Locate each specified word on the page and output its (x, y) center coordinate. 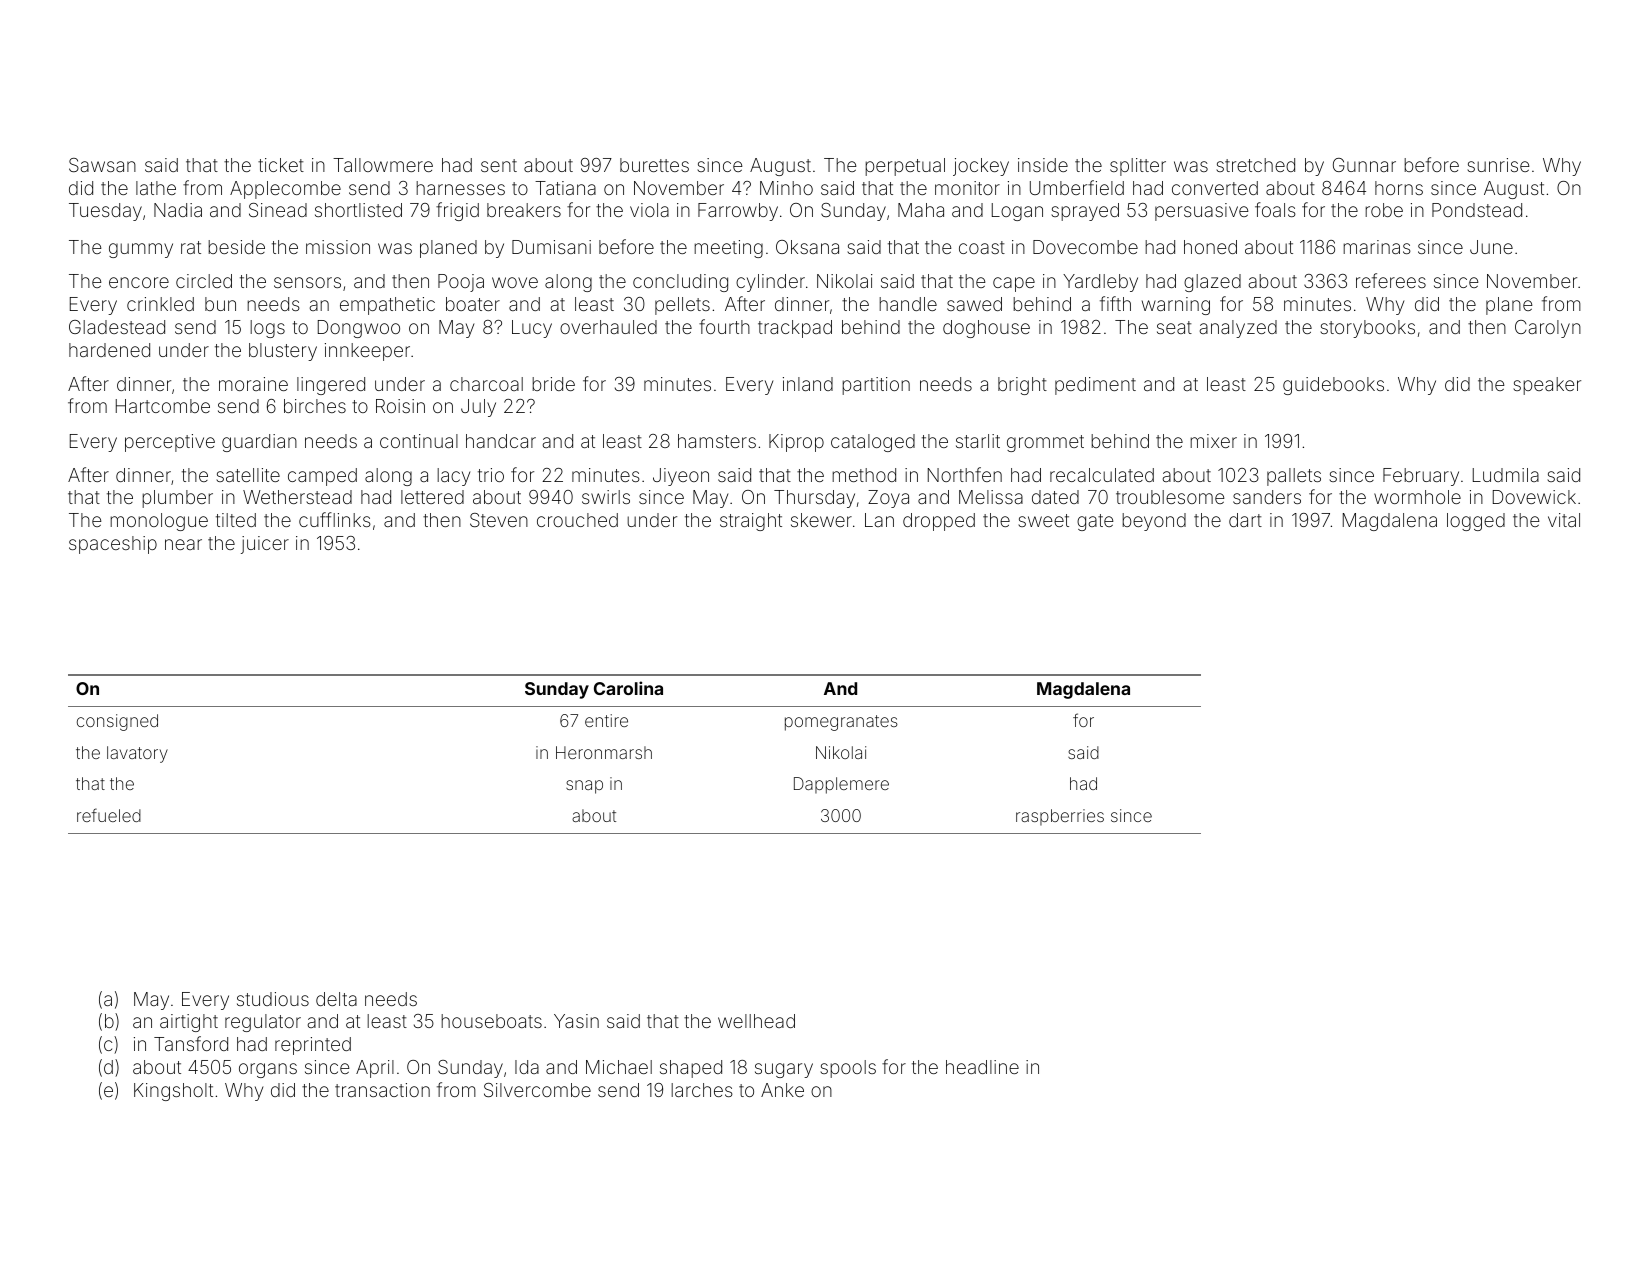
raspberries (1060, 817)
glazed (1212, 283)
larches (702, 1090)
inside (1043, 165)
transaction (382, 1090)
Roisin (400, 406)
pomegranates (841, 723)
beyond (1154, 522)
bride (553, 384)
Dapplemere (841, 785)
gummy (141, 250)
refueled (109, 815)
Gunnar (1364, 165)
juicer (265, 545)
